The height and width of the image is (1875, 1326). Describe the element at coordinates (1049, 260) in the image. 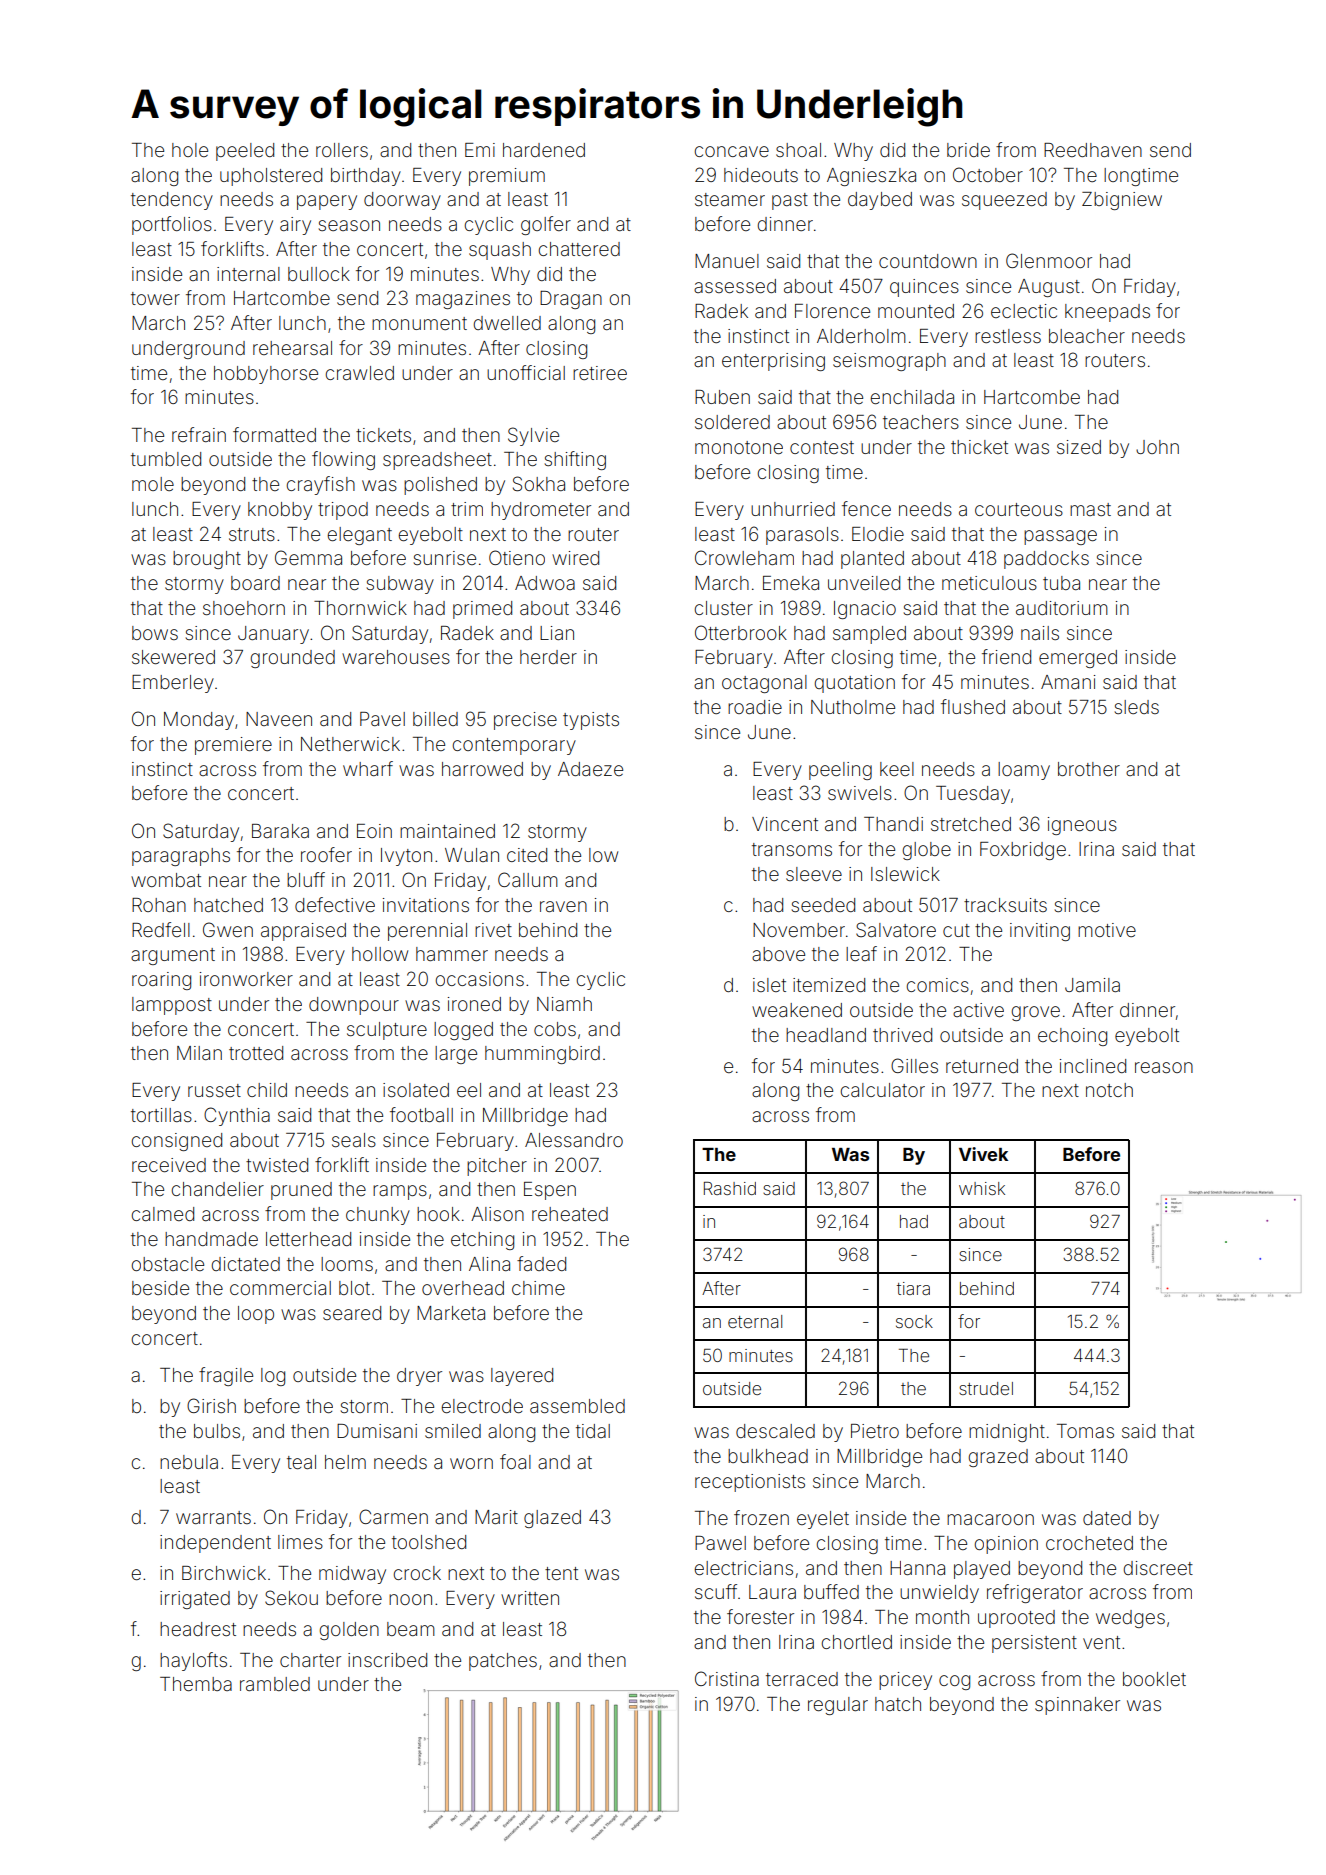

I see `Glenmoor` at that location.
